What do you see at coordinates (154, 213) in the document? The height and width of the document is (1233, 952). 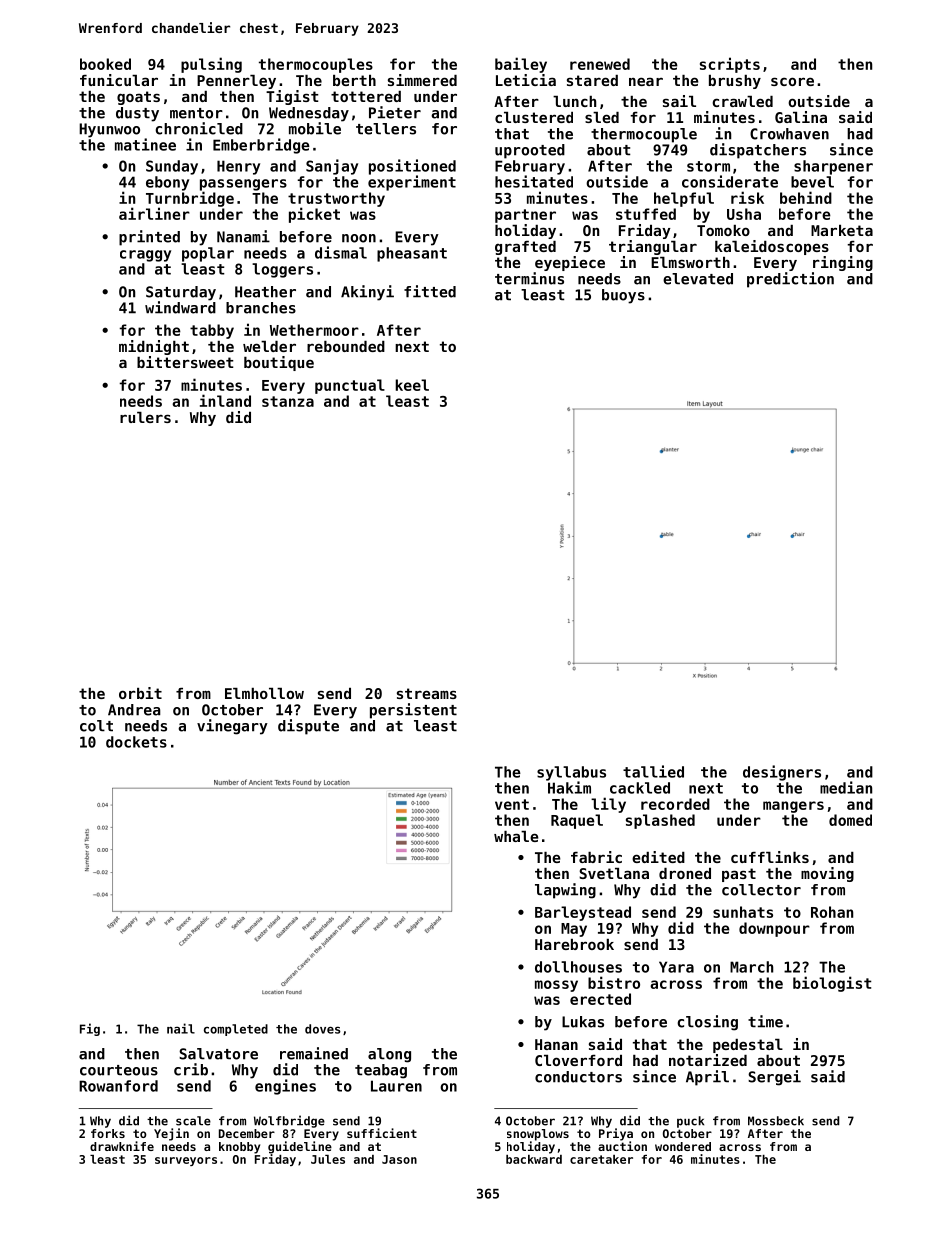 I see `airliner` at bounding box center [154, 213].
